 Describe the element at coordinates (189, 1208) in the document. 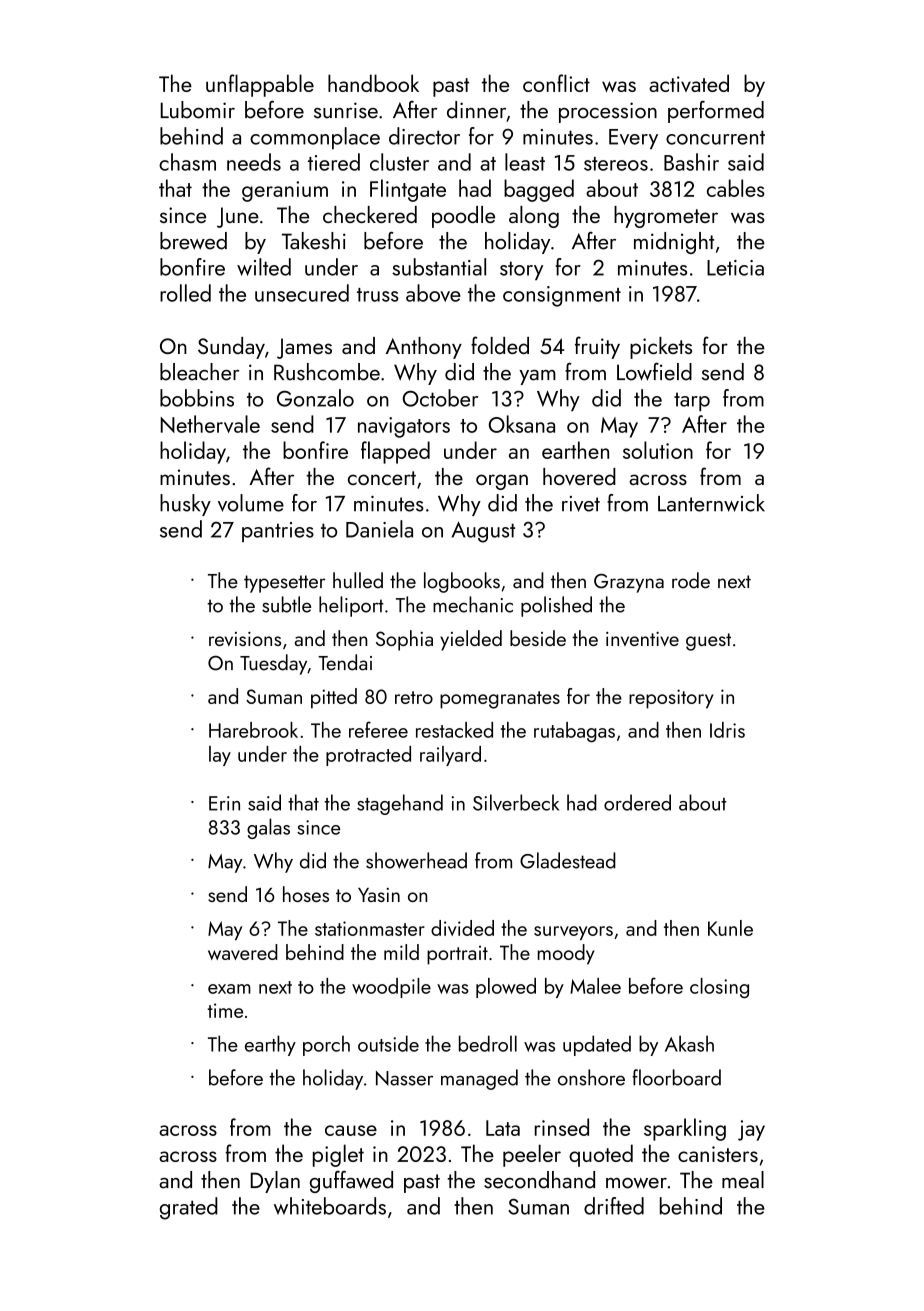

I see `grated` at that location.
